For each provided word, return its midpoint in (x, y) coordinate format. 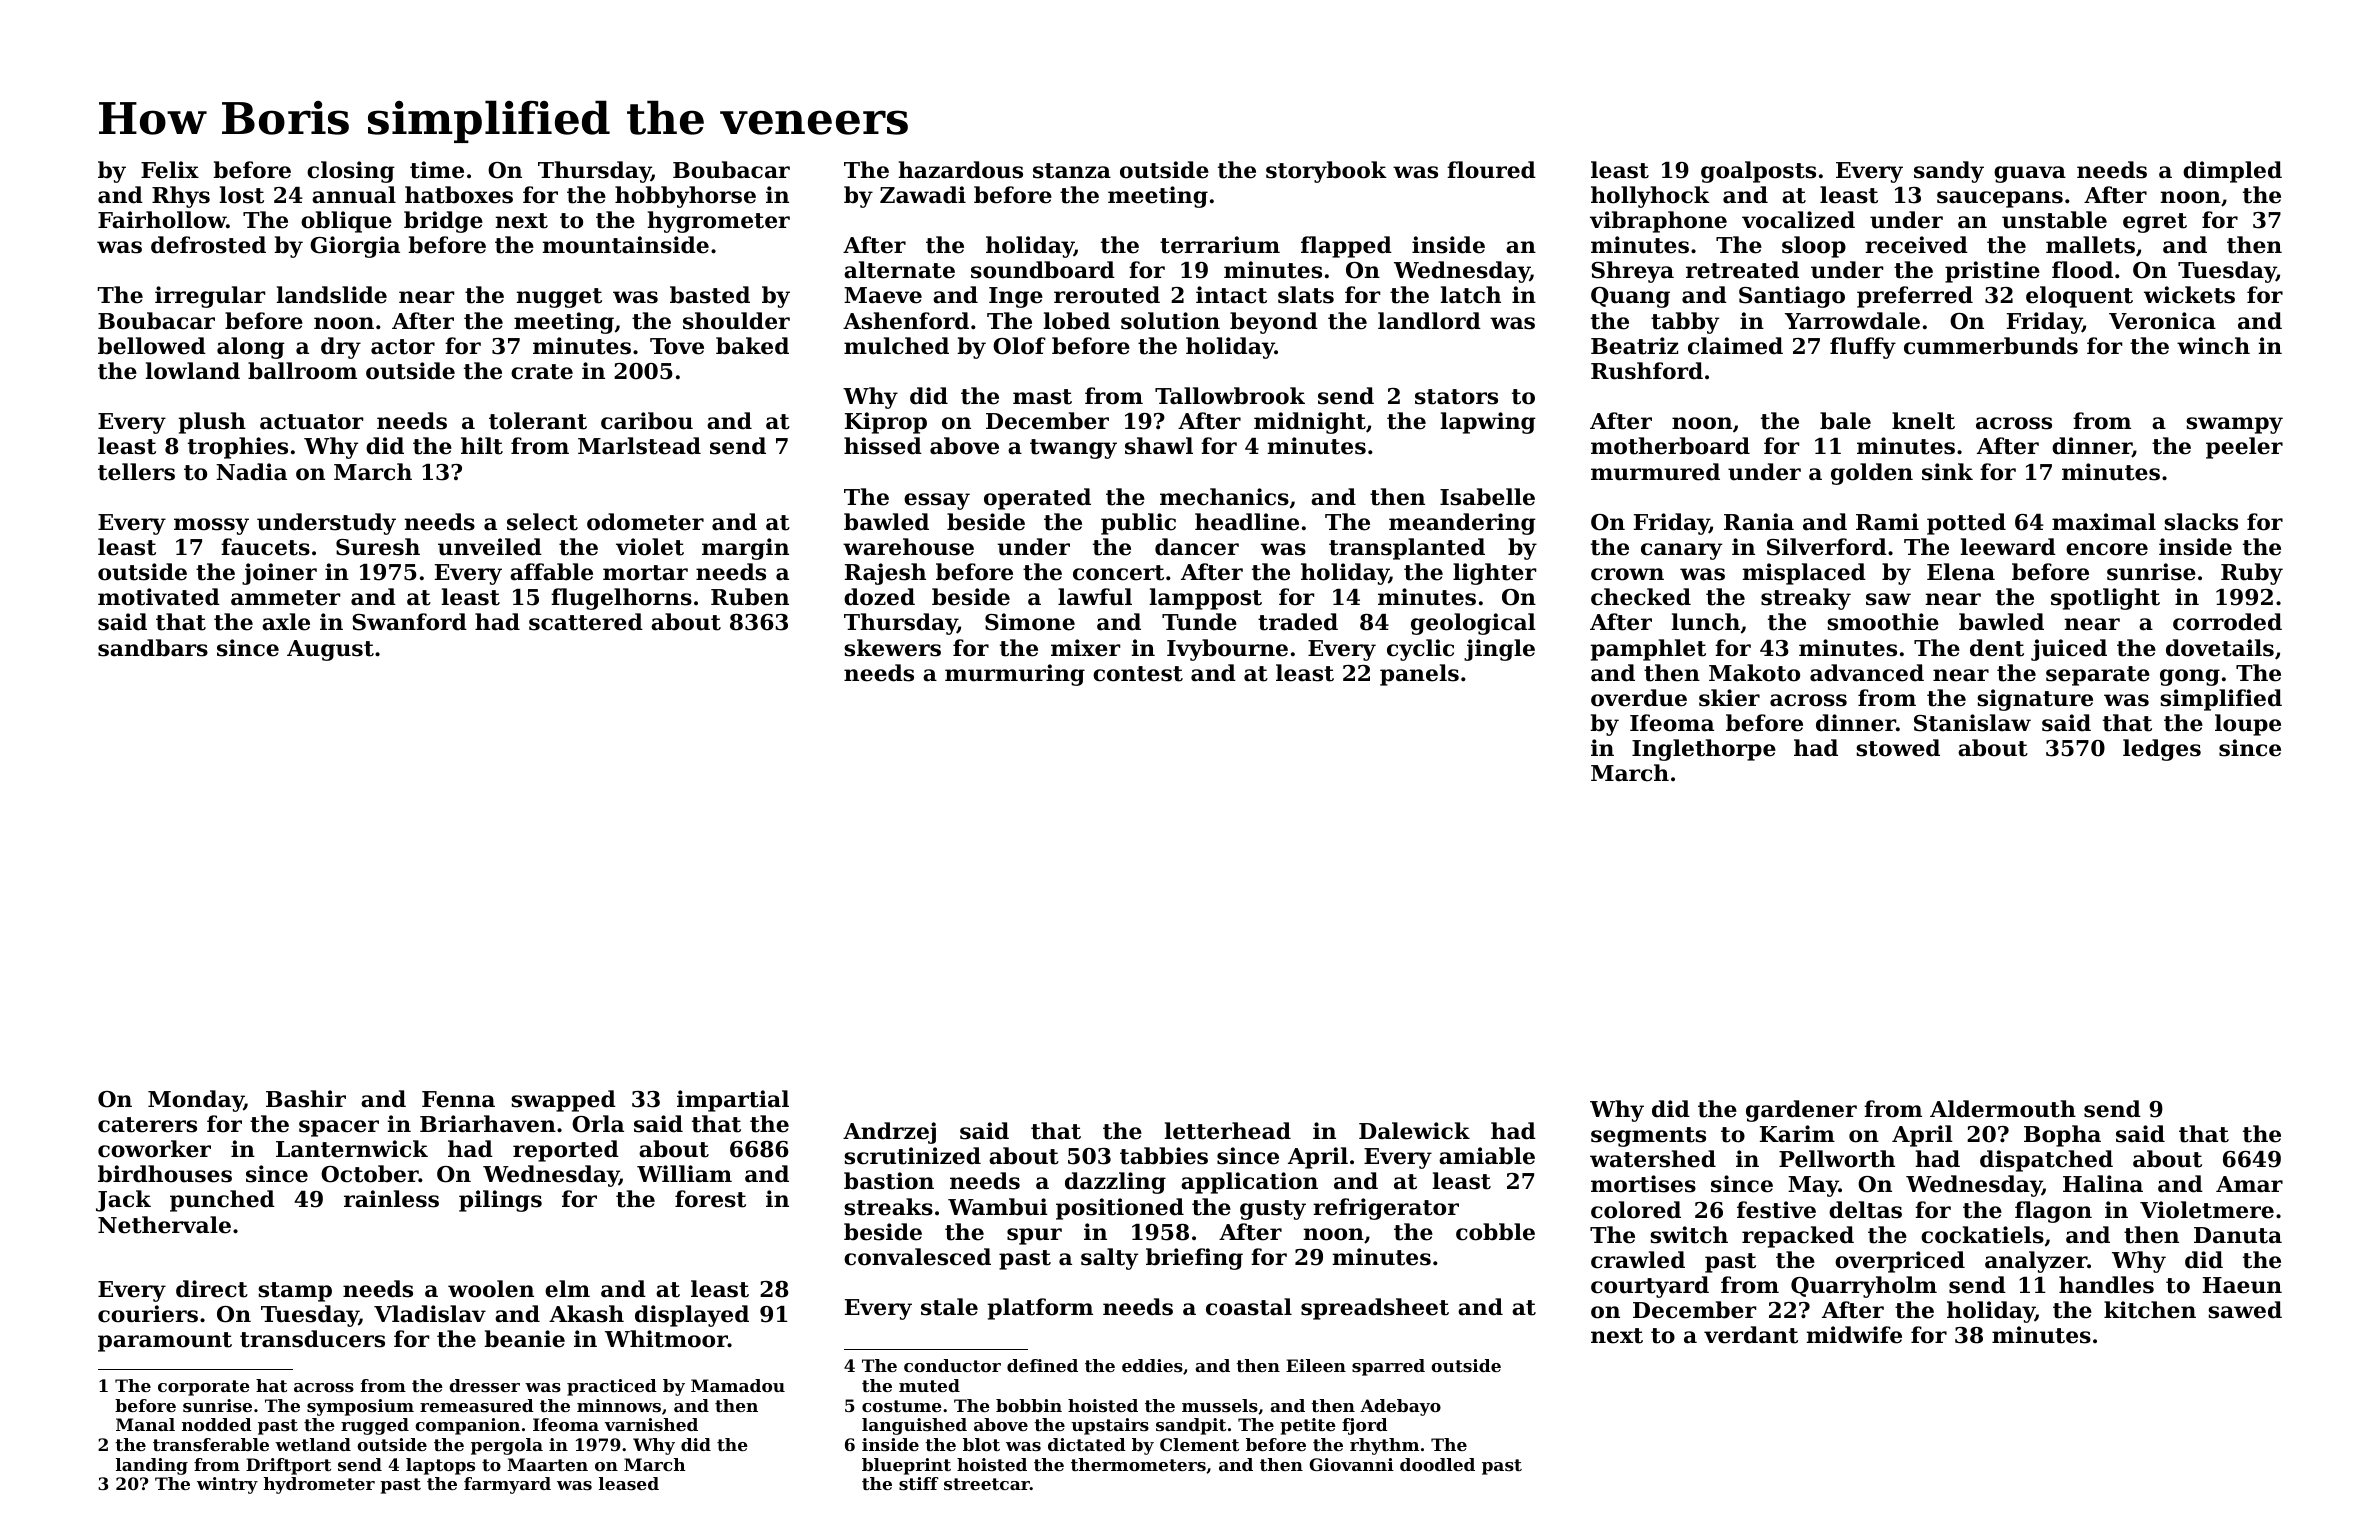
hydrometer (319, 1485)
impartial (733, 1101)
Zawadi (923, 195)
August (330, 650)
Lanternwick (352, 1149)
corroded (2227, 622)
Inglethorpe (1704, 750)
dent (1997, 648)
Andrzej (889, 1133)
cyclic (1420, 650)
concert (1118, 573)
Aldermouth (2003, 1109)
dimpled (2232, 172)
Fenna (458, 1099)
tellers (136, 472)
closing (351, 172)
